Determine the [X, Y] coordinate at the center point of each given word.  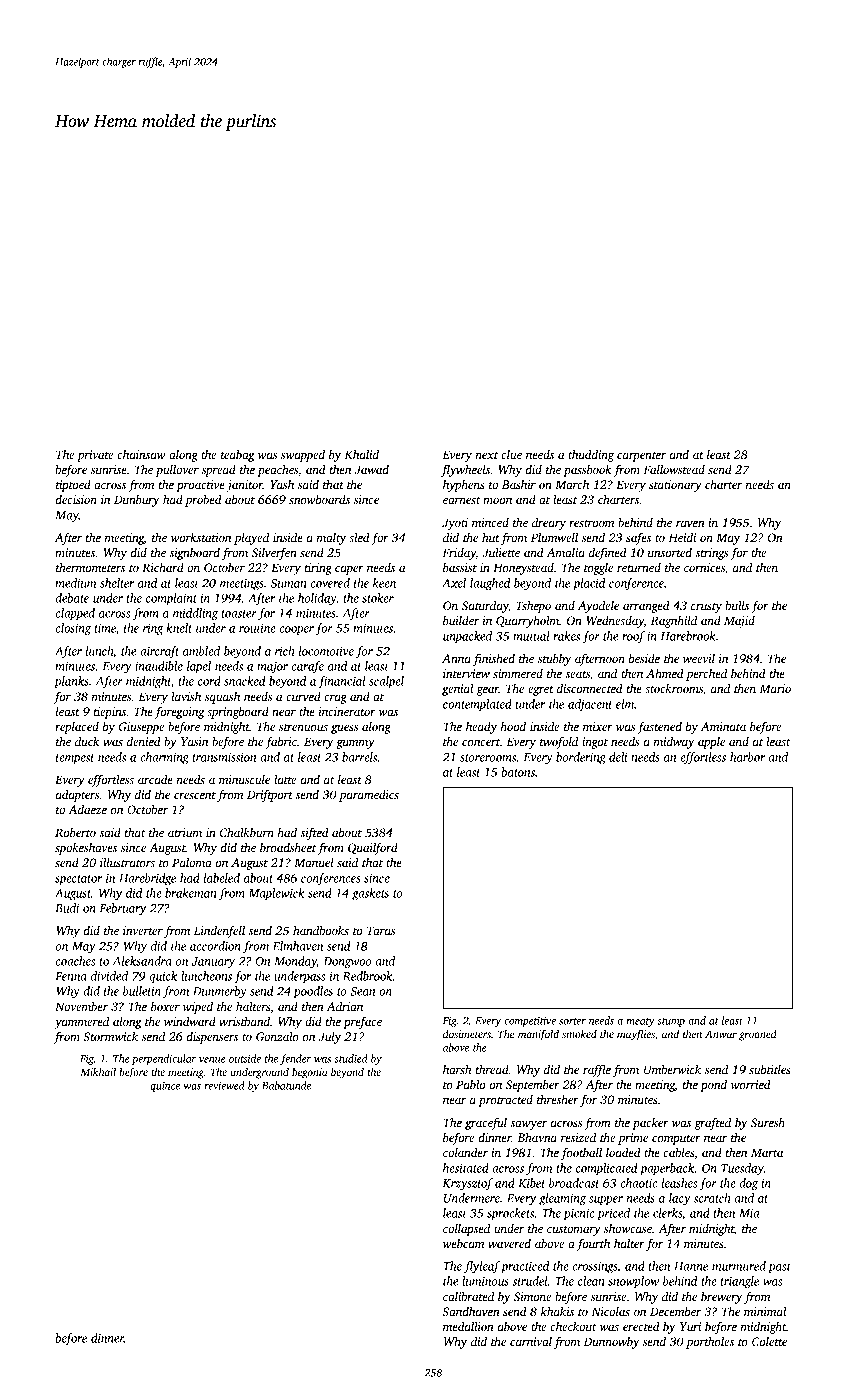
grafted [712, 1123]
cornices [704, 567]
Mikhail [98, 1072]
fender [295, 1059]
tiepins [110, 713]
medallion [468, 1326]
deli [618, 757]
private [95, 456]
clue [511, 454]
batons [518, 772]
